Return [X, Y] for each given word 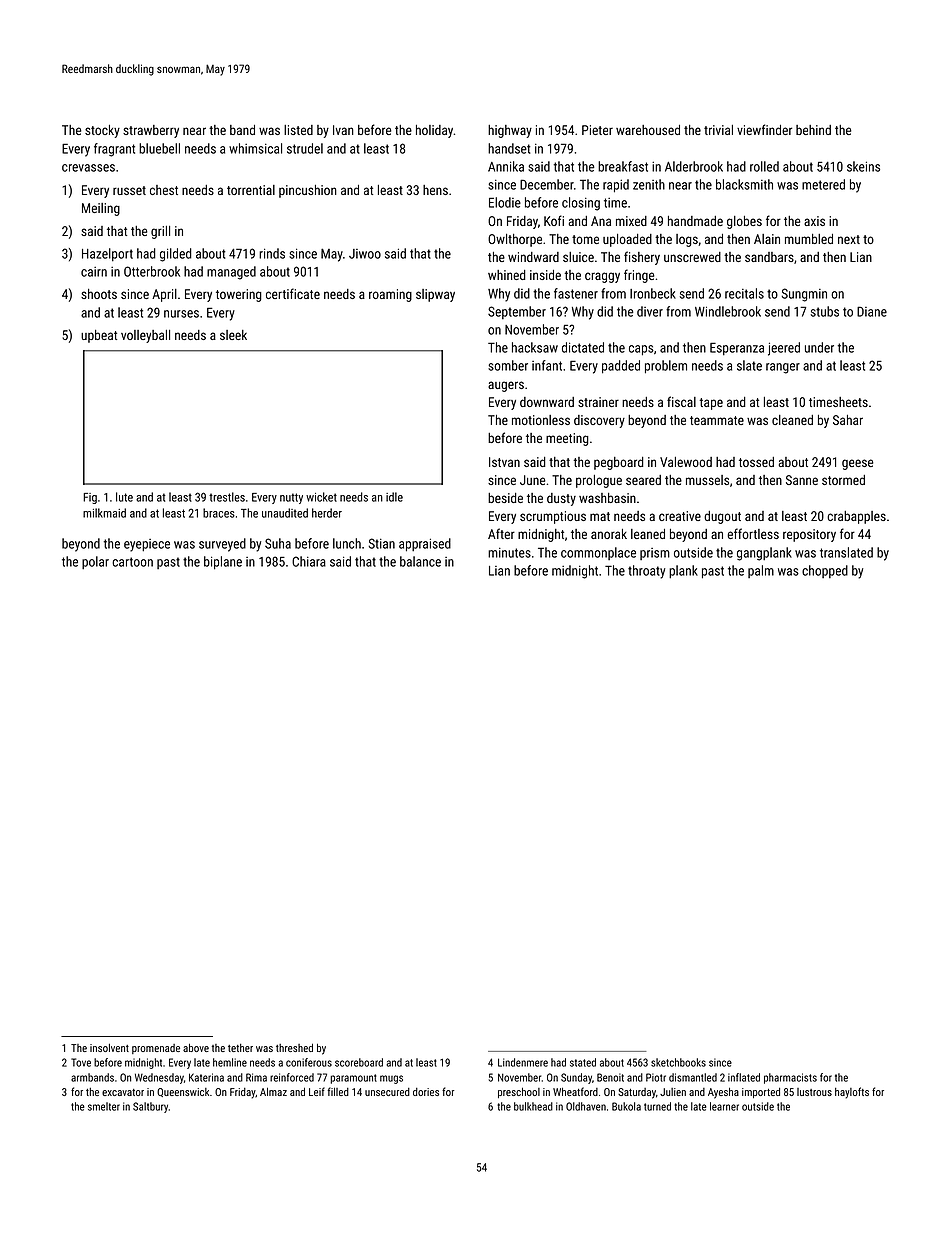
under [819, 347]
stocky [102, 131]
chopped [825, 571]
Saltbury [150, 1107]
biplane [223, 563]
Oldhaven [586, 1106]
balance [420, 561]
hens [435, 190]
